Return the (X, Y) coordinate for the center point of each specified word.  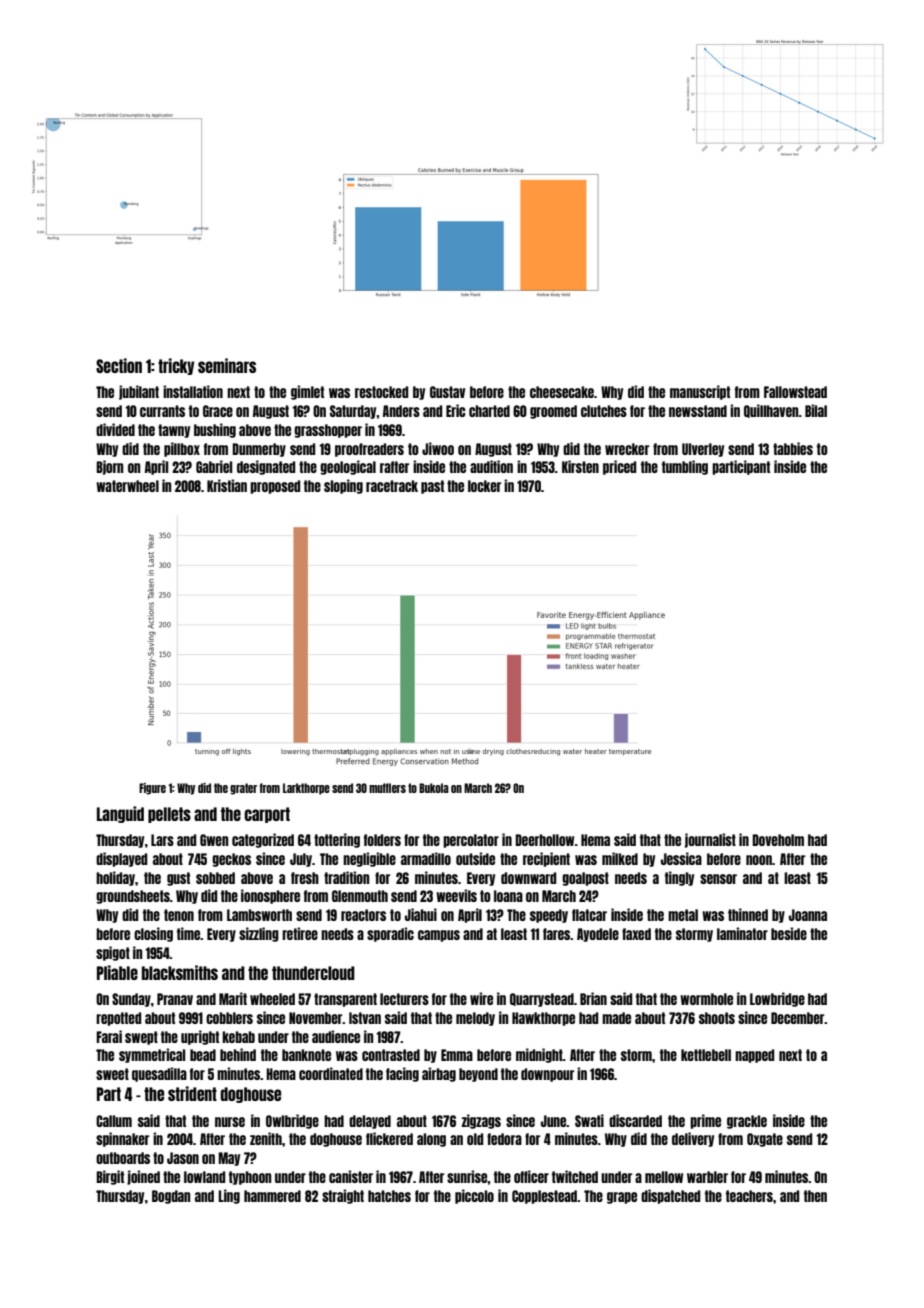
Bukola (434, 788)
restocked (381, 392)
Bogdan (171, 1197)
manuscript (700, 392)
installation (193, 391)
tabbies (793, 448)
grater (243, 789)
